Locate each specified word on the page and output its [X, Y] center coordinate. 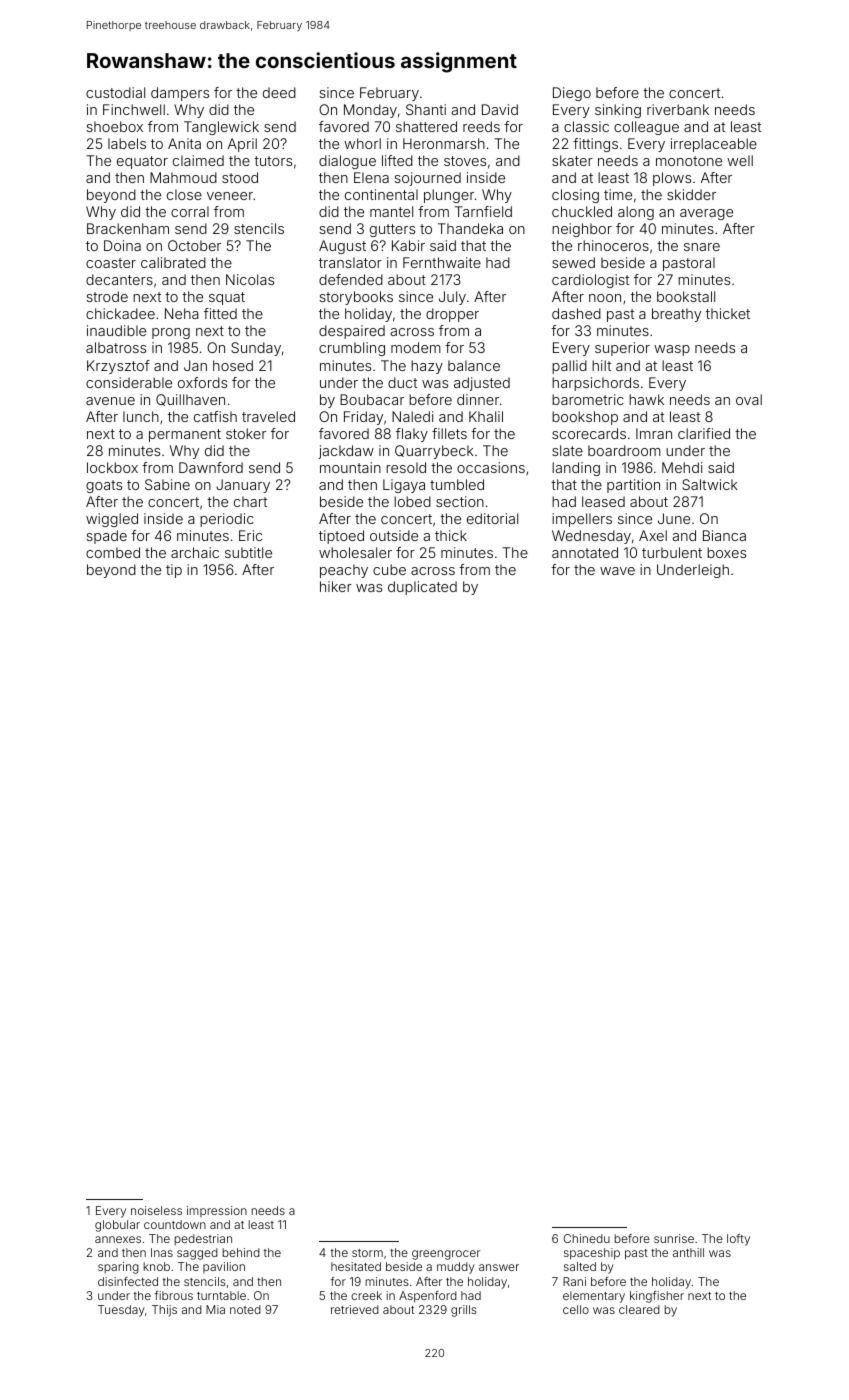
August [342, 247]
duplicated [422, 588]
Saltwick [710, 484]
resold [406, 467]
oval [749, 399]
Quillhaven [190, 400]
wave [617, 571]
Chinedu [587, 1238]
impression [217, 1211]
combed [113, 552]
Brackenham [128, 228]
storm [367, 1253]
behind [241, 1252]
